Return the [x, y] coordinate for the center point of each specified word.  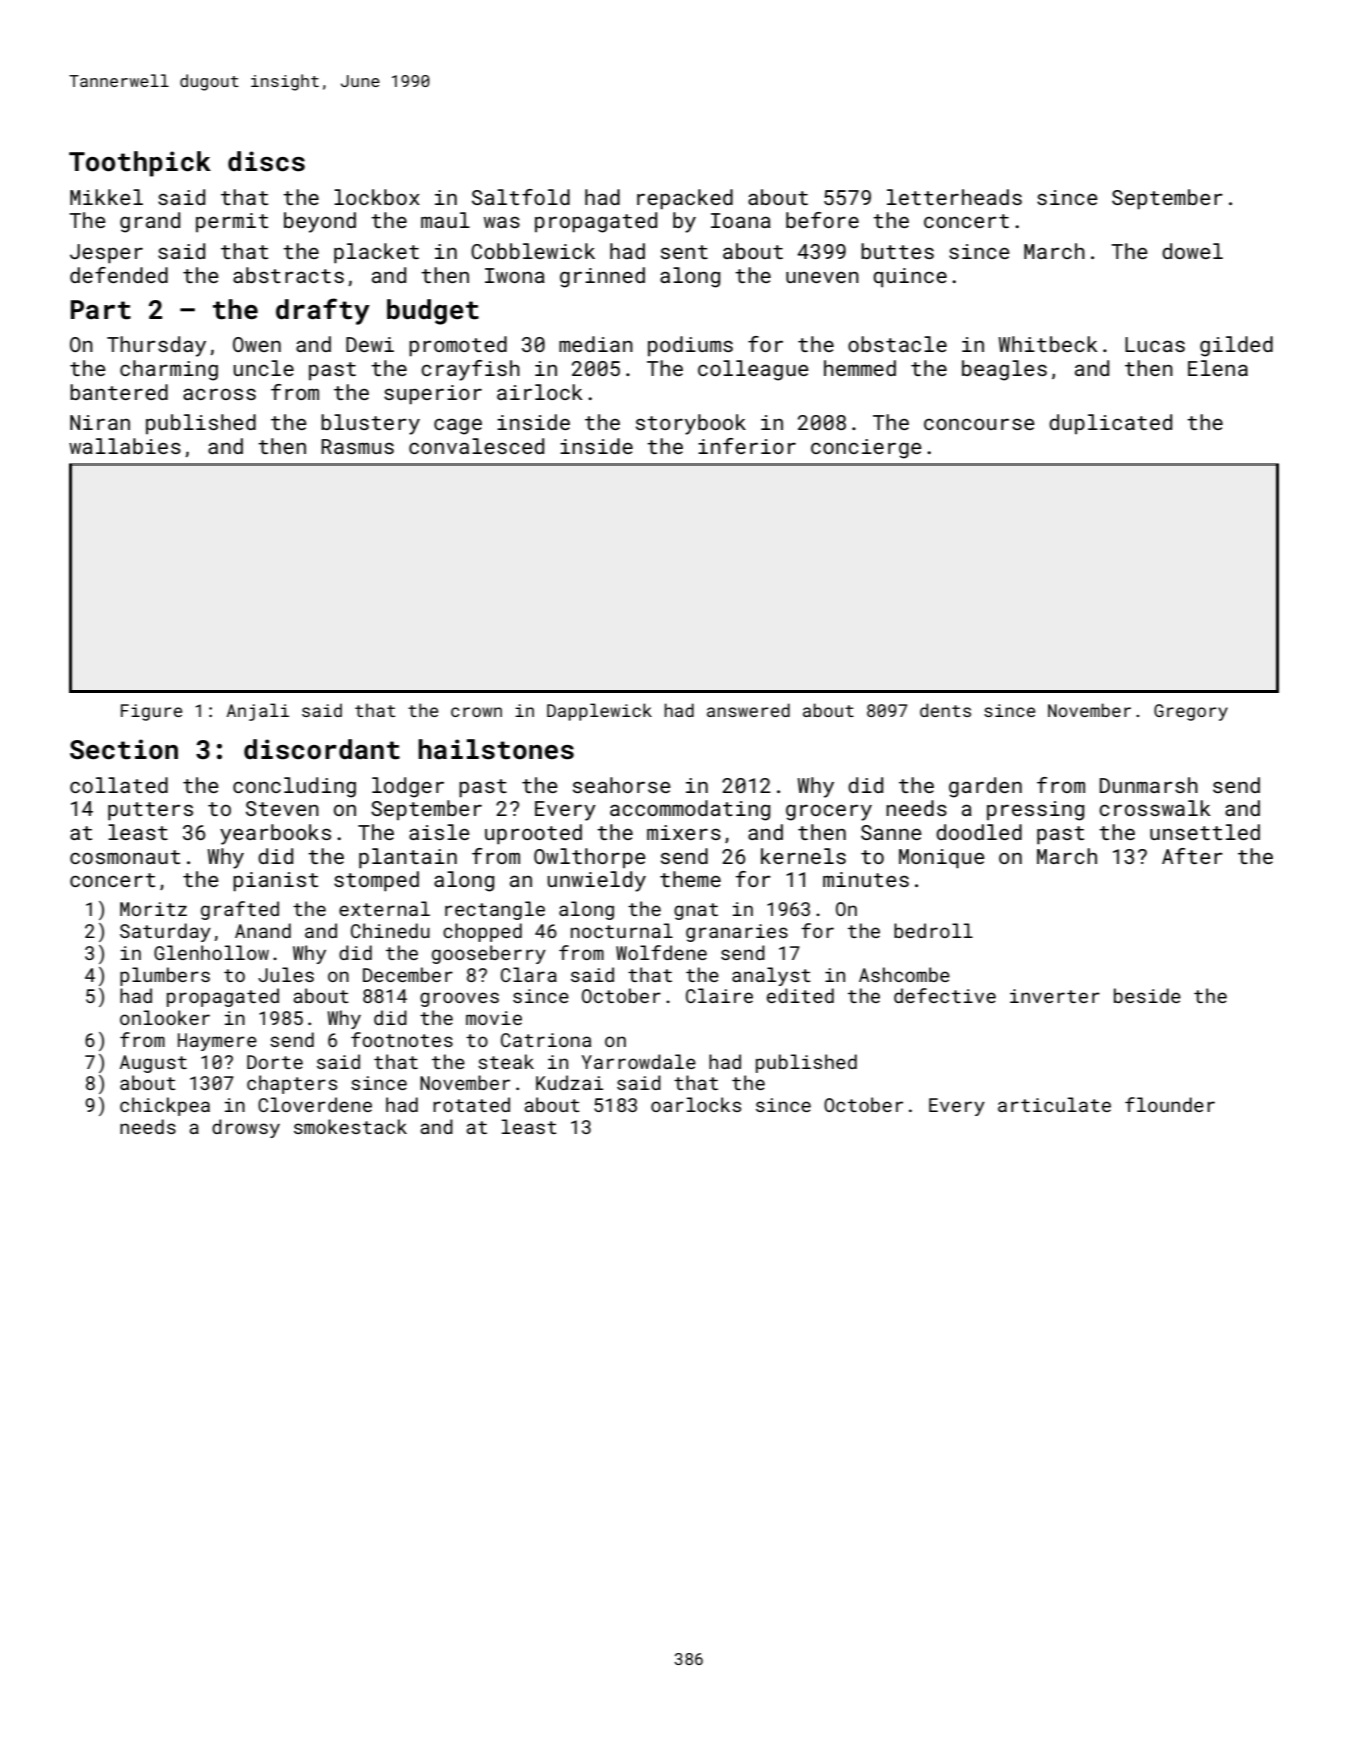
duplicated [1110, 424]
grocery [829, 812]
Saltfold [521, 197]
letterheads [954, 197]
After [1192, 856]
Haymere [217, 1042]
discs [266, 161]
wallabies [125, 446]
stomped [376, 881]
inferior [747, 446]
